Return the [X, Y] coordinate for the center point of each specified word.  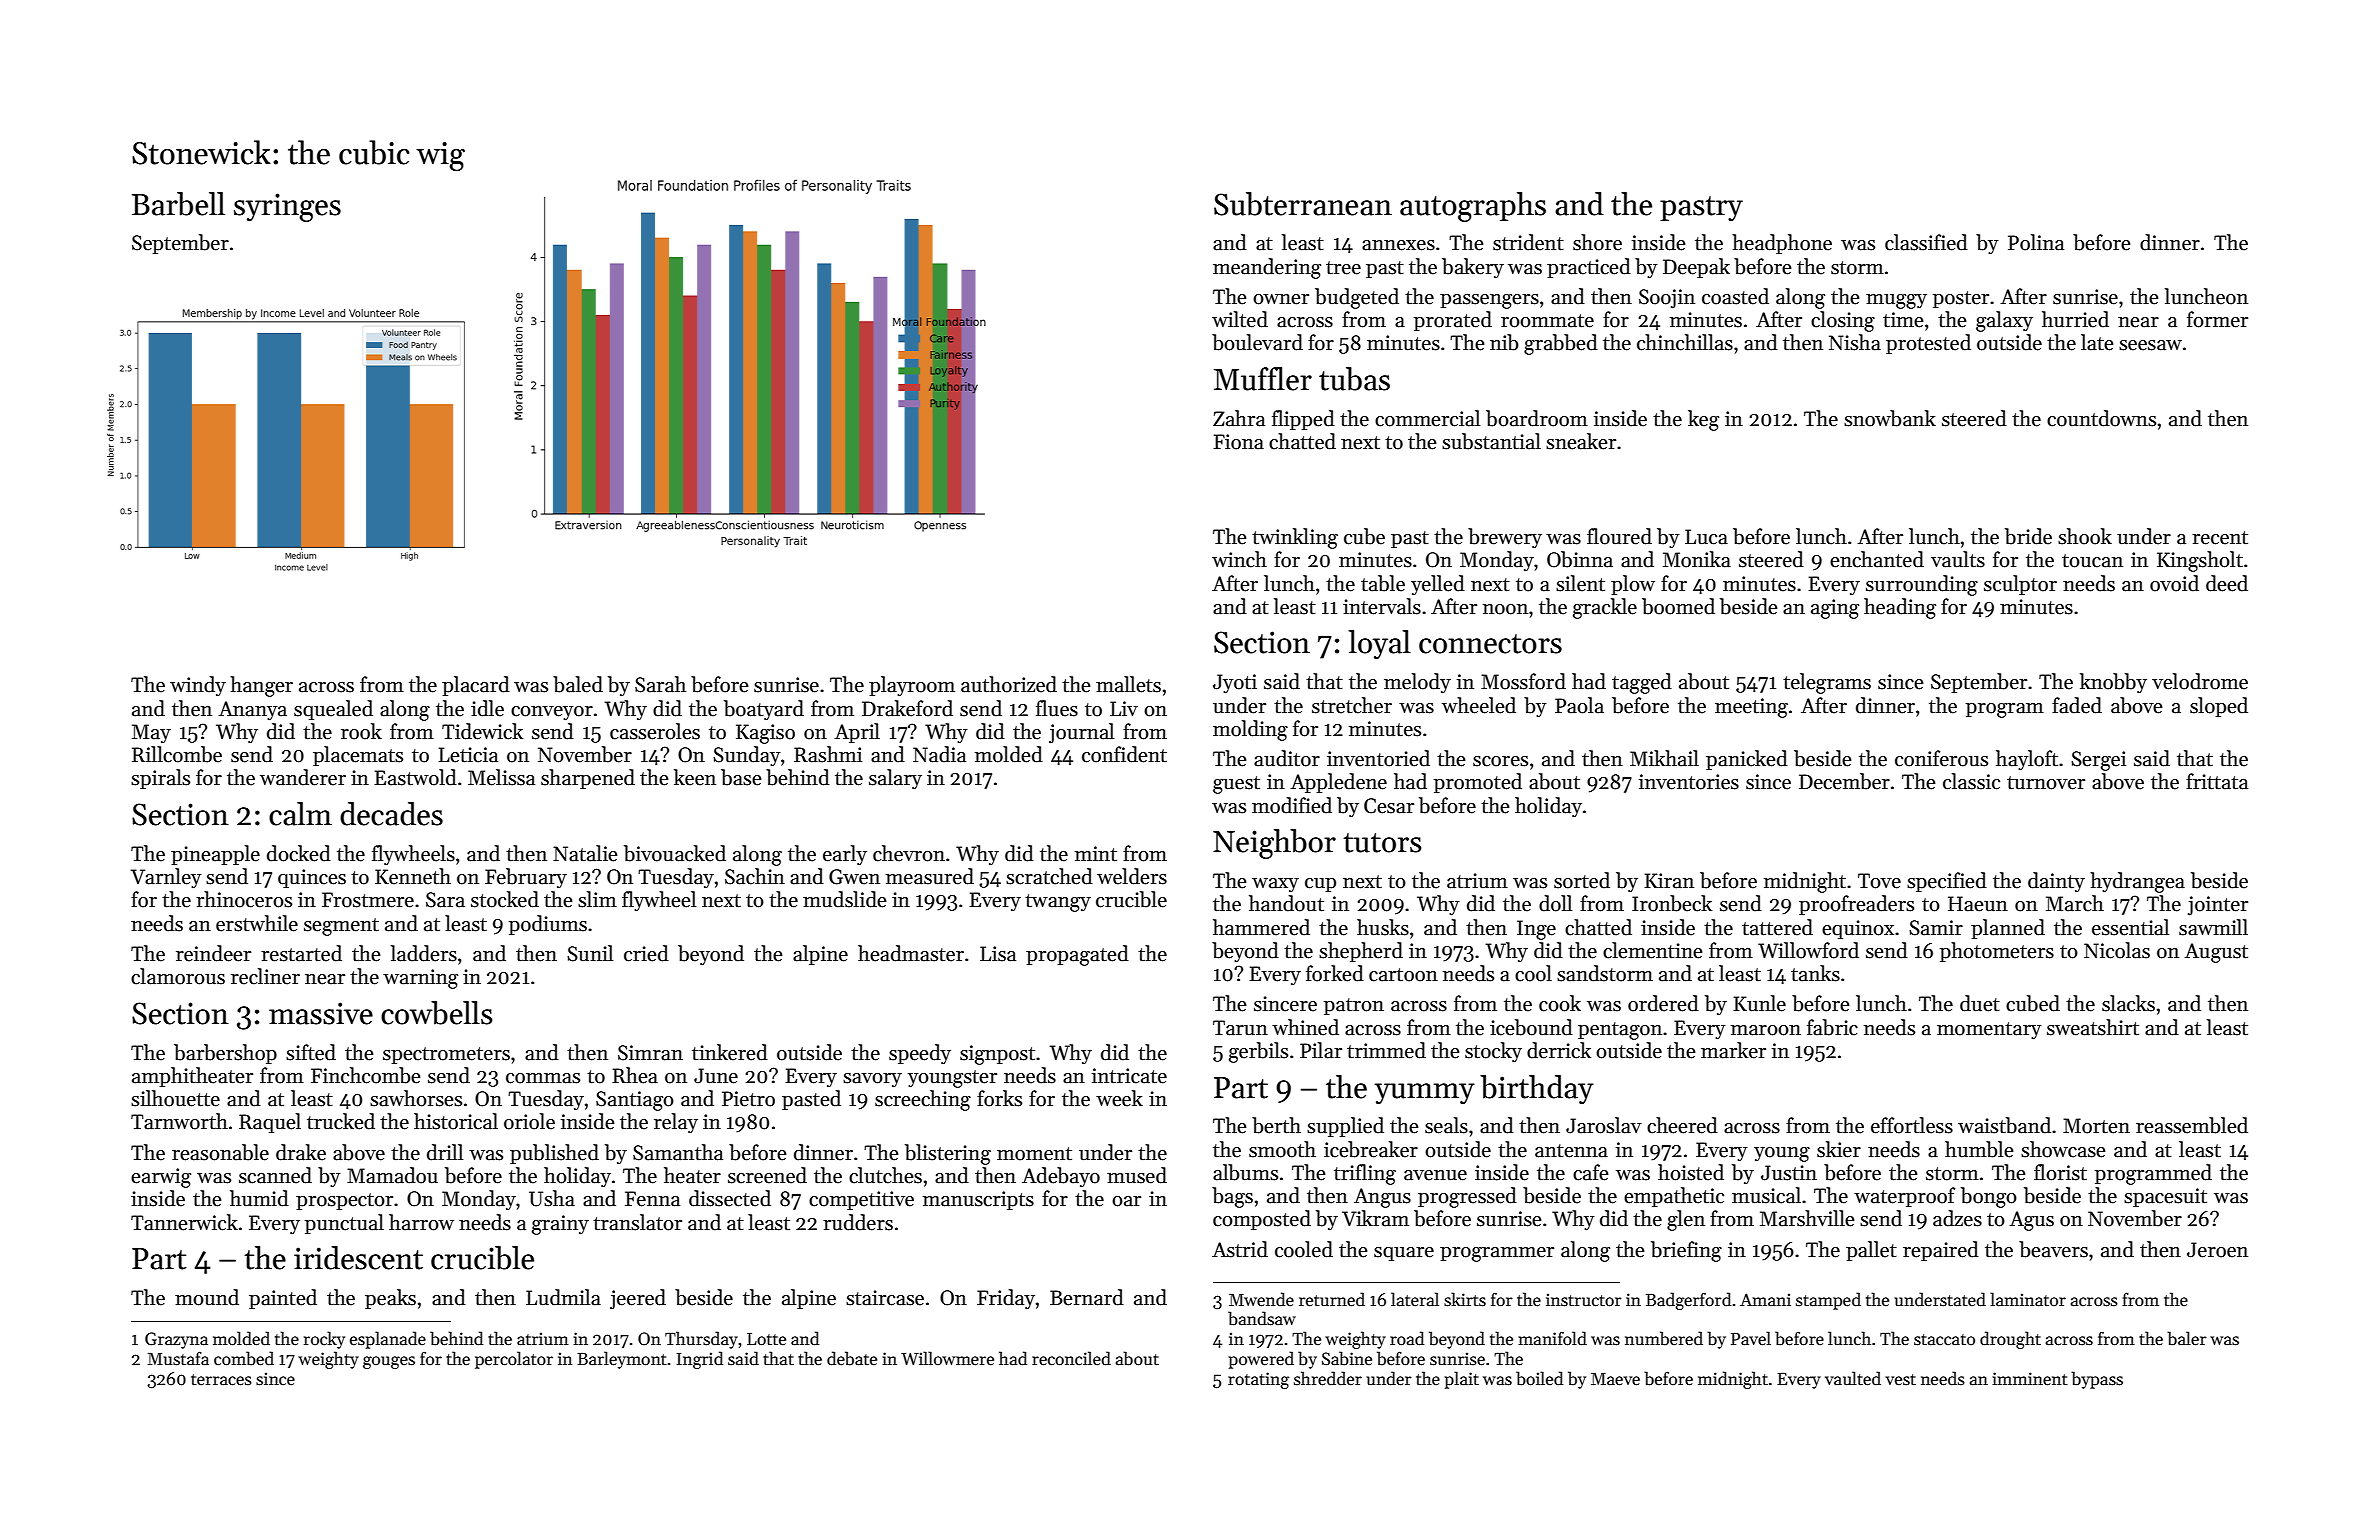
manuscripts [978, 1200]
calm [300, 814]
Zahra [1239, 418]
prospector [344, 1201]
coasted [1735, 296]
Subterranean [1303, 204]
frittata [2217, 781]
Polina [2036, 242]
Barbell [178, 204]
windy [198, 686]
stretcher [1352, 705]
